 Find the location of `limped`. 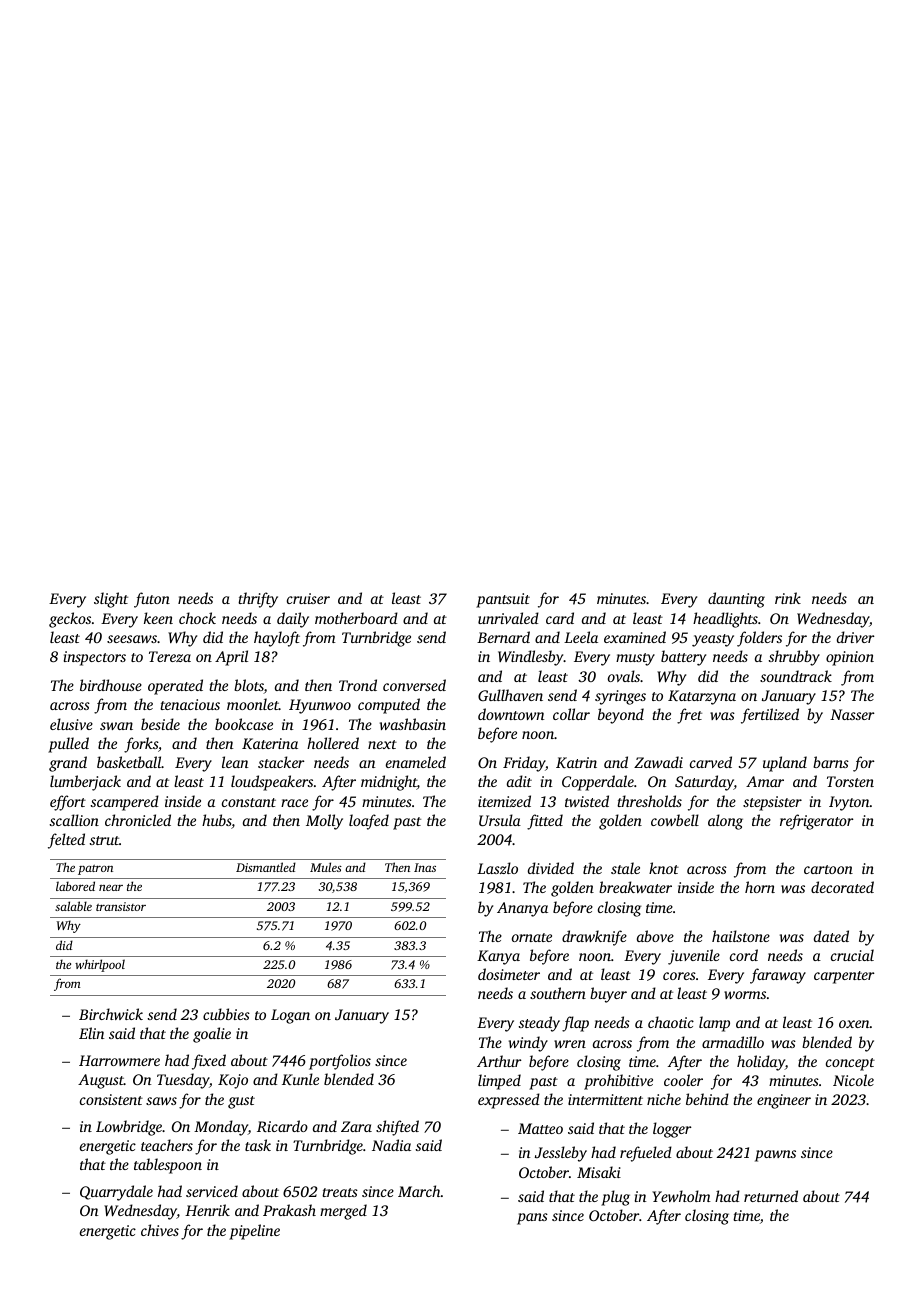

limped is located at coordinates (499, 1082).
